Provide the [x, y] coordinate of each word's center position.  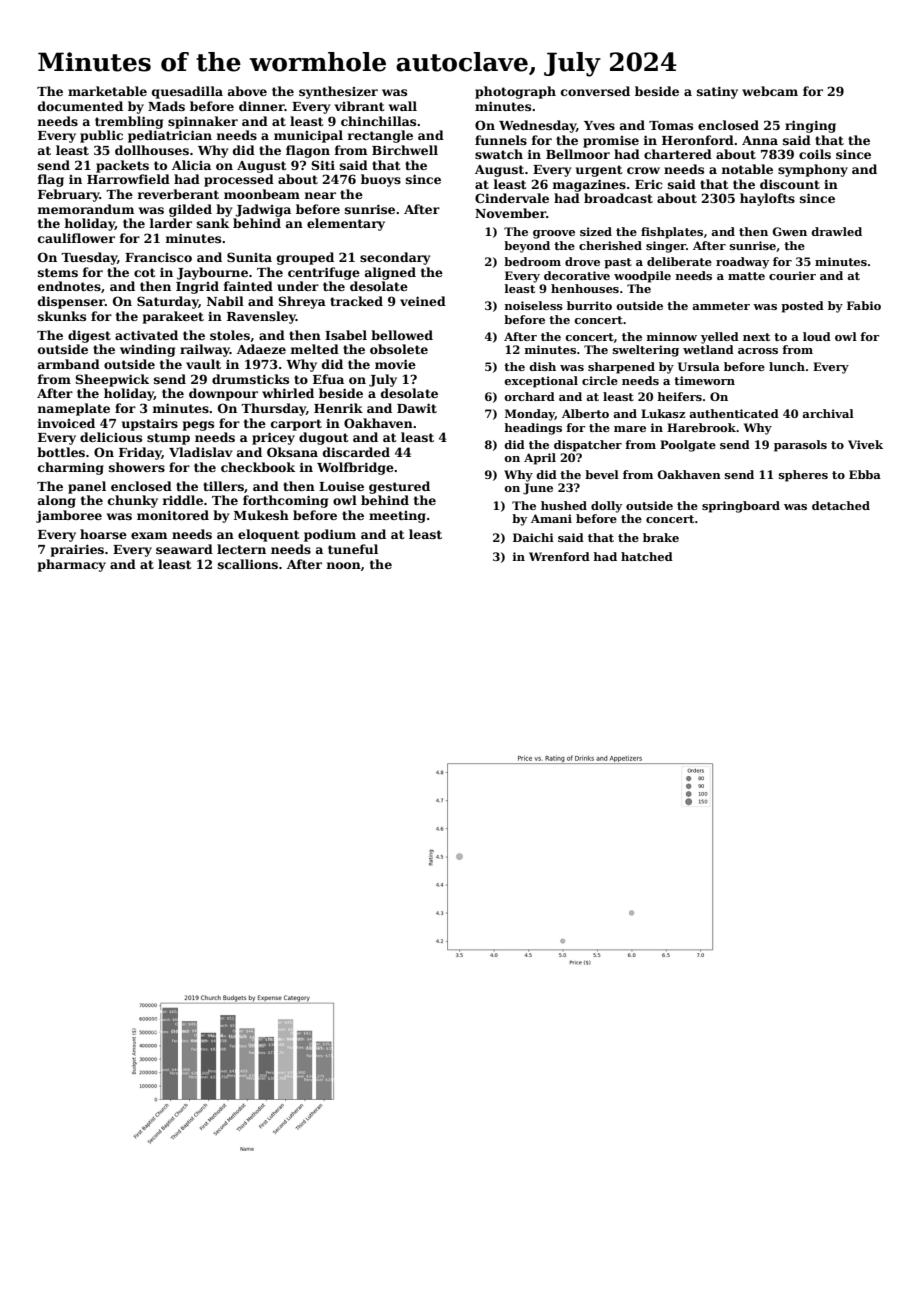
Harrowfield [128, 179]
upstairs [150, 424]
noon [344, 565]
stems [58, 272]
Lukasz [663, 413]
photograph [515, 92]
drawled [836, 231]
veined [423, 301]
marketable [107, 91]
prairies [77, 550]
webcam [770, 91]
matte [746, 276]
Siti [323, 165]
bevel [602, 474]
